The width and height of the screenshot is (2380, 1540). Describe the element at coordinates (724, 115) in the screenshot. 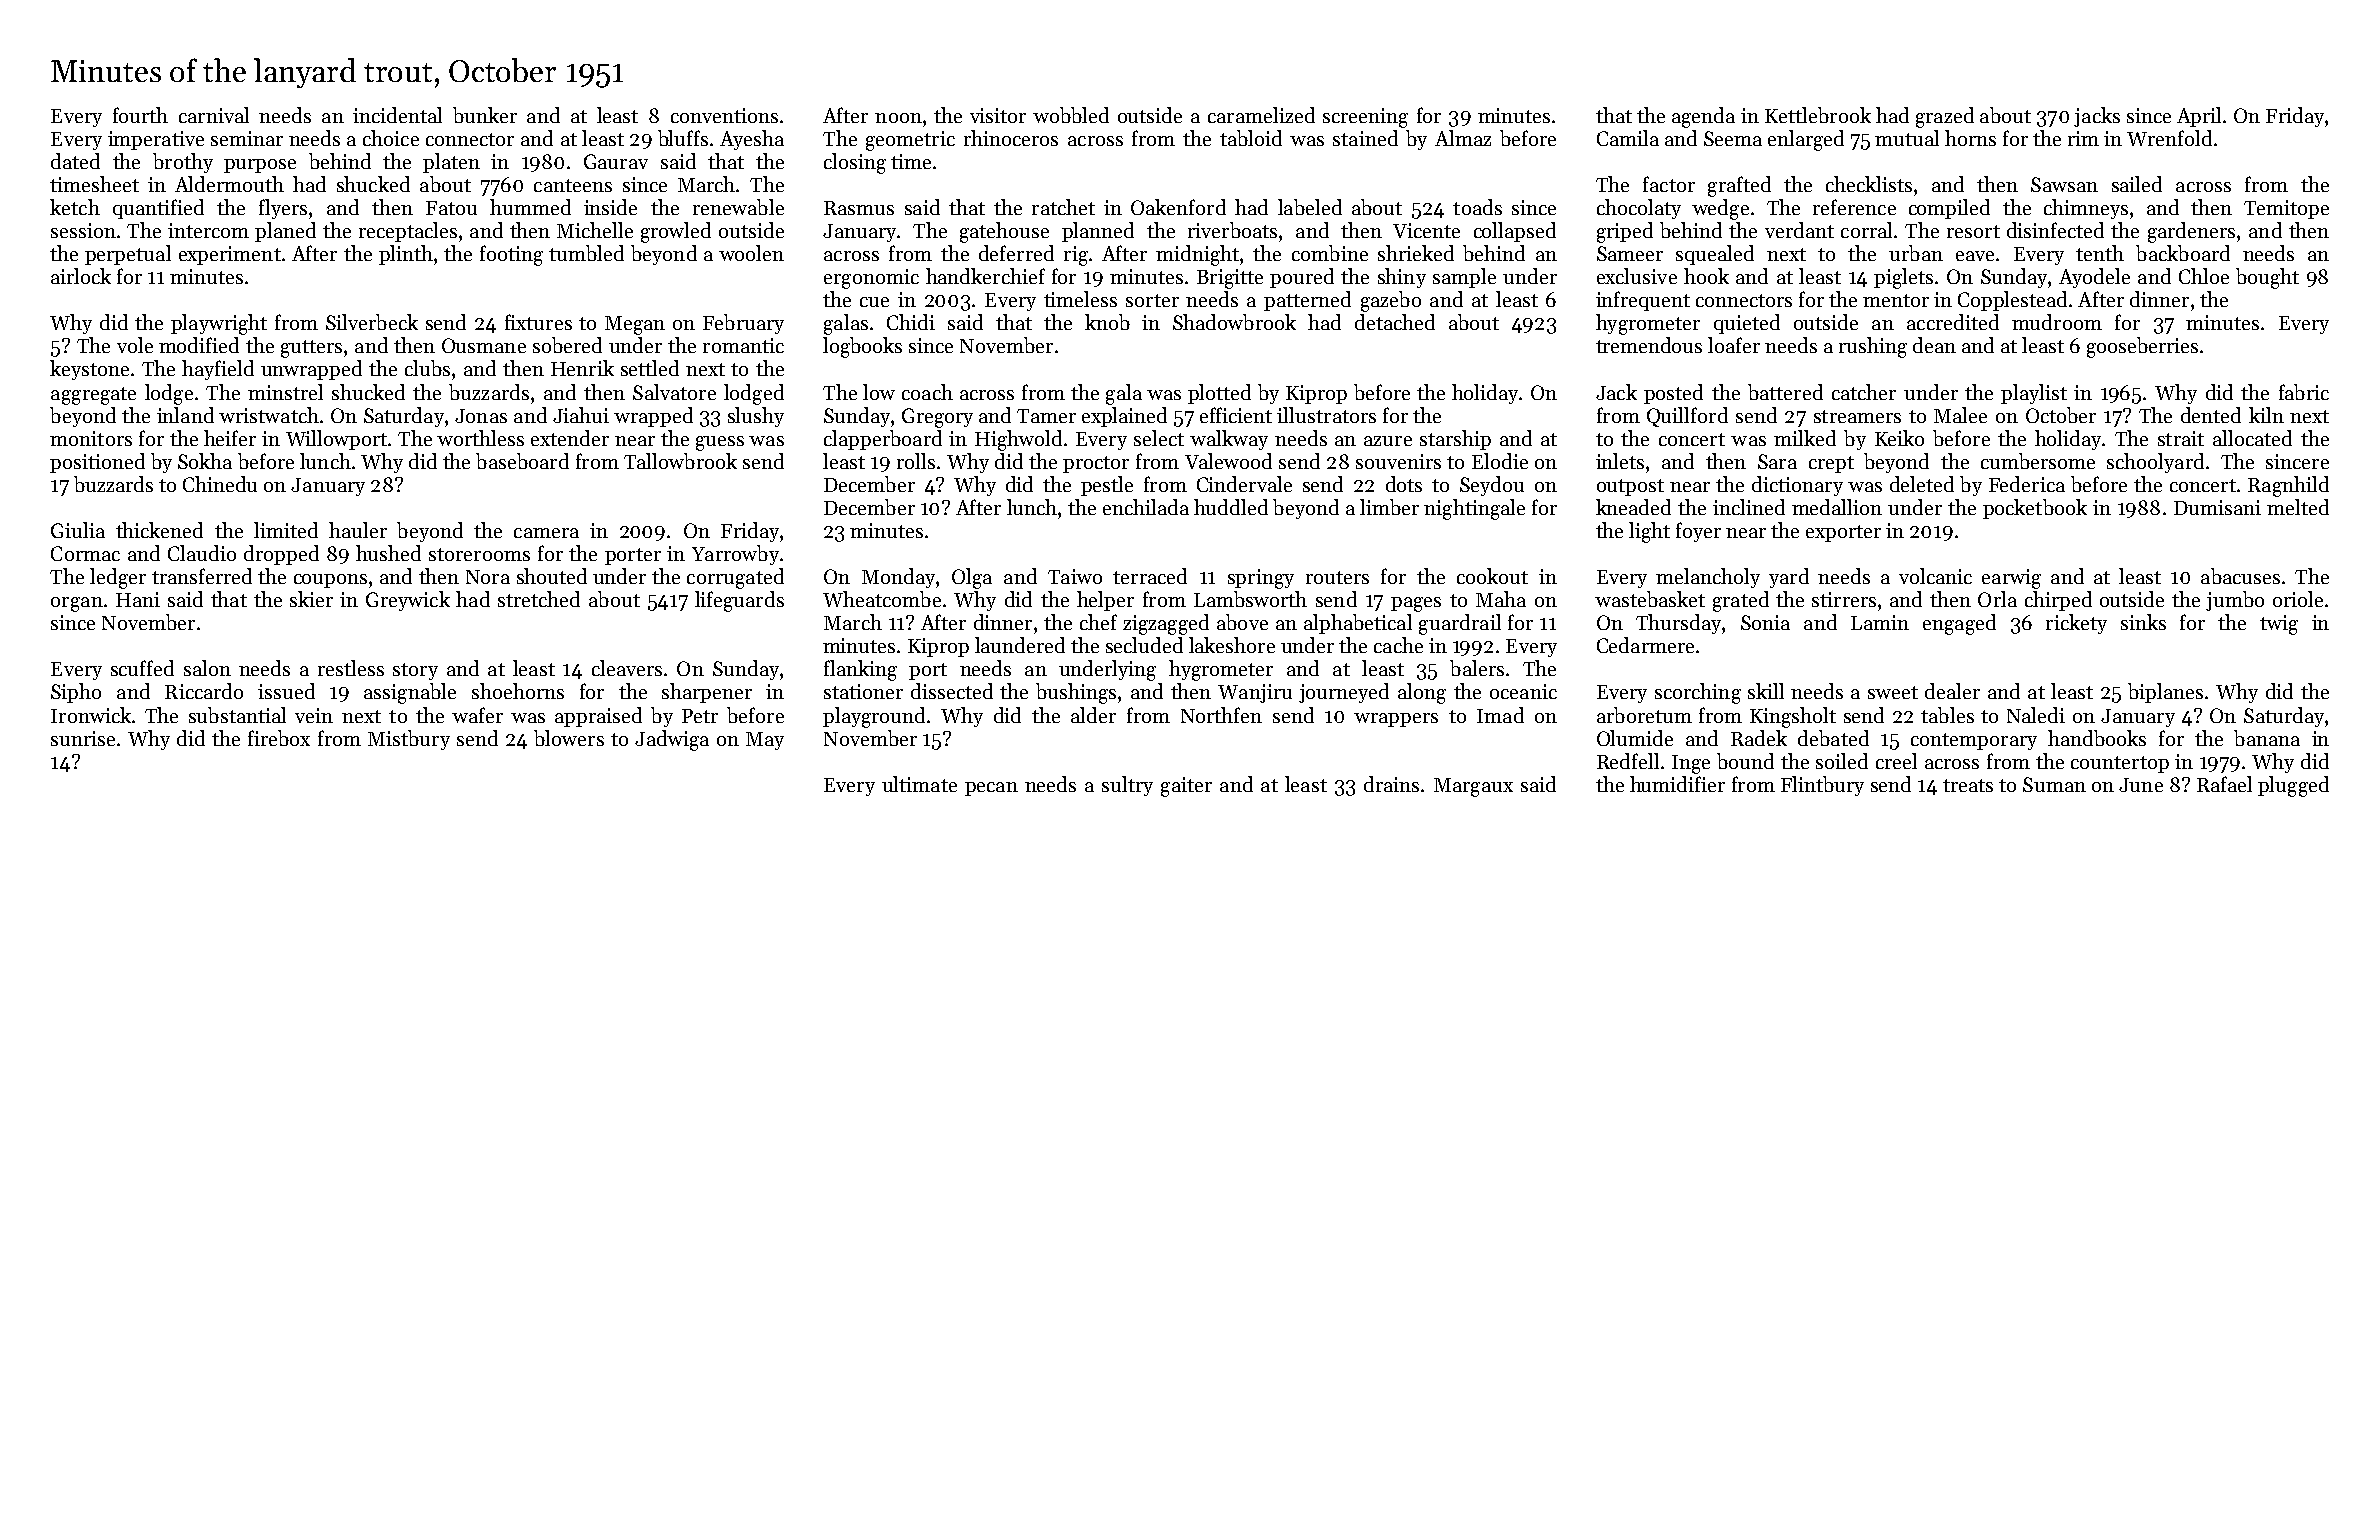

I see `conventions` at that location.
